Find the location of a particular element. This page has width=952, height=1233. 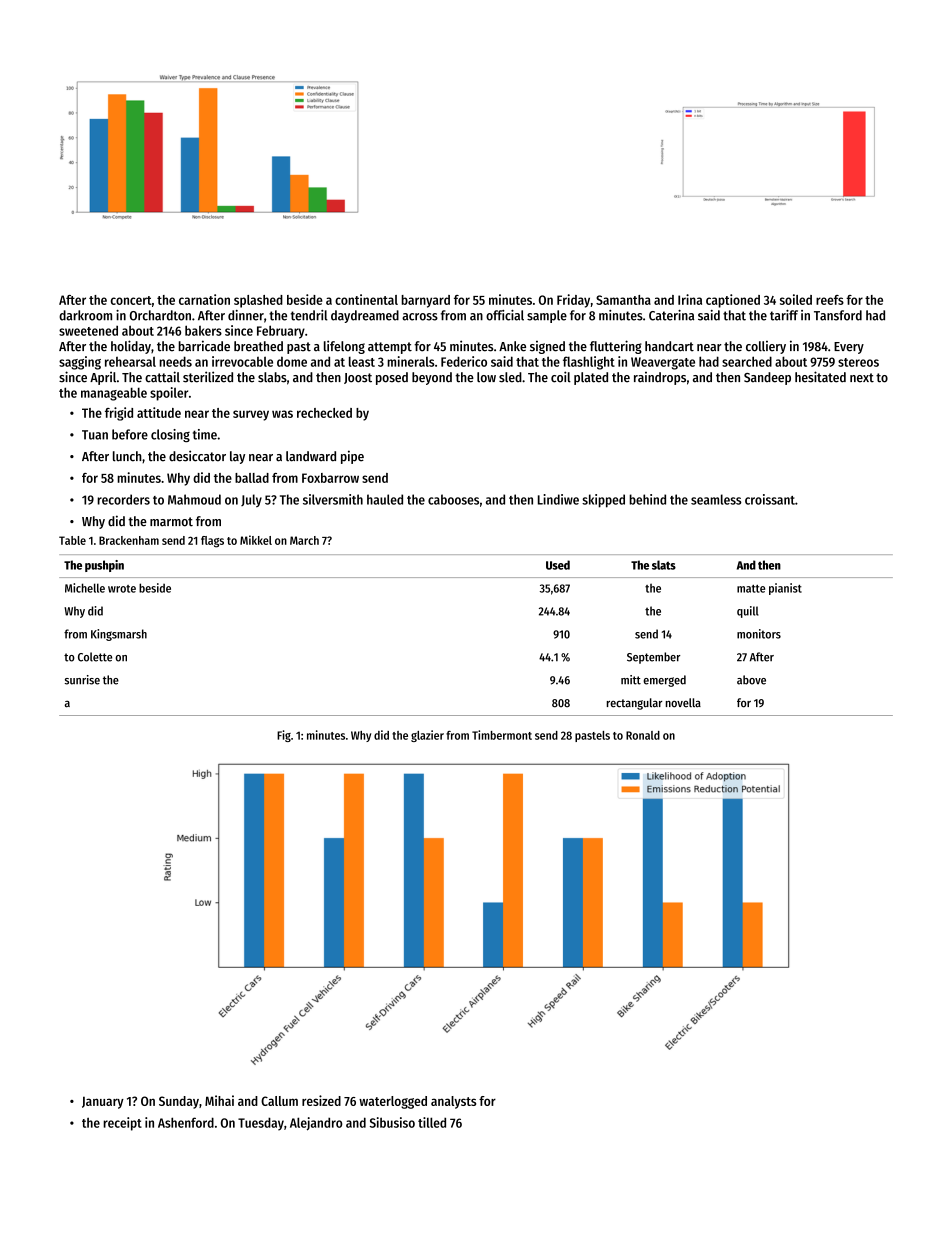

Kingsmarsh is located at coordinates (119, 635).
